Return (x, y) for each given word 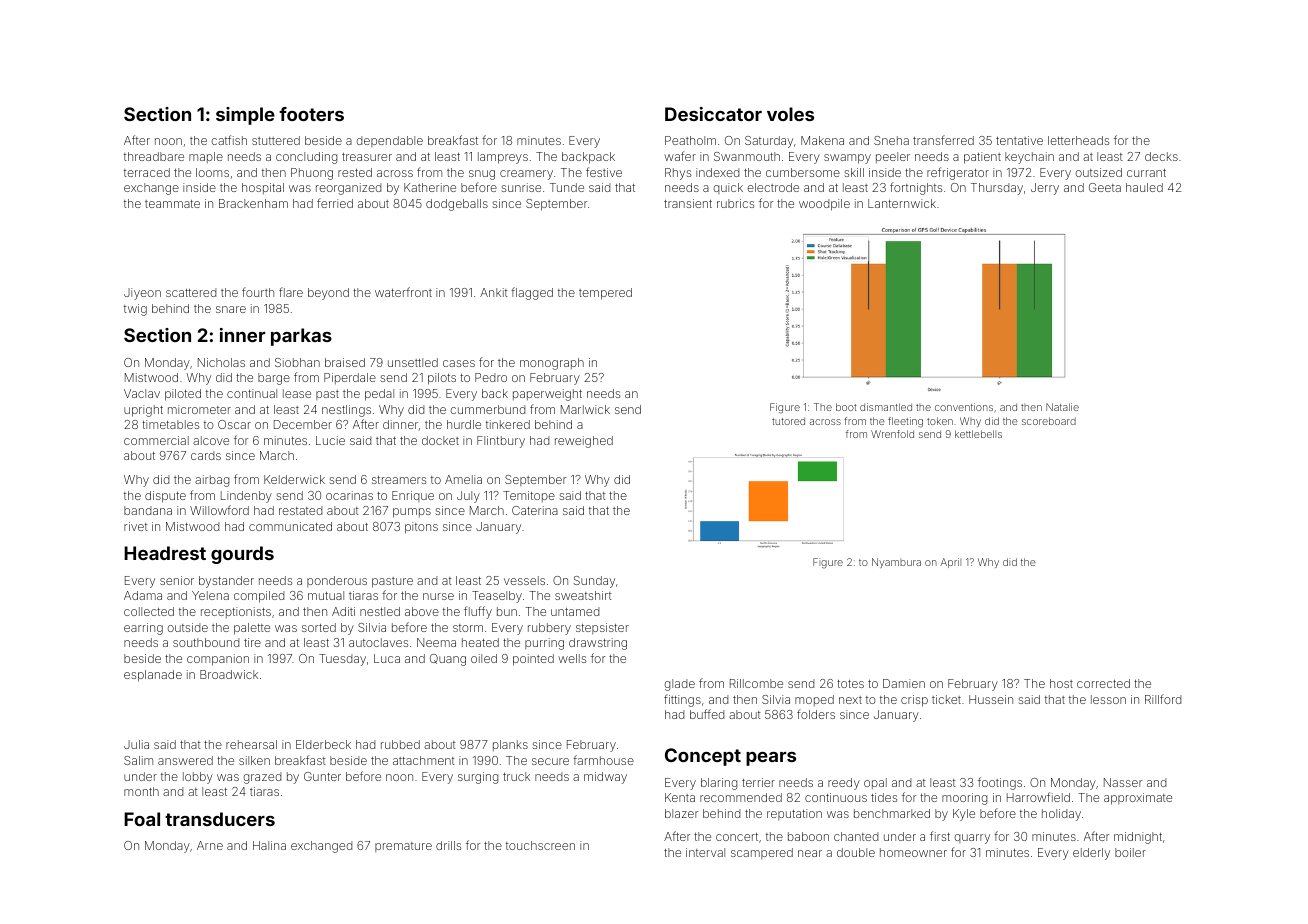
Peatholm (690, 140)
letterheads (1078, 140)
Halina (269, 845)
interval (705, 852)
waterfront (403, 292)
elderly (1091, 854)
